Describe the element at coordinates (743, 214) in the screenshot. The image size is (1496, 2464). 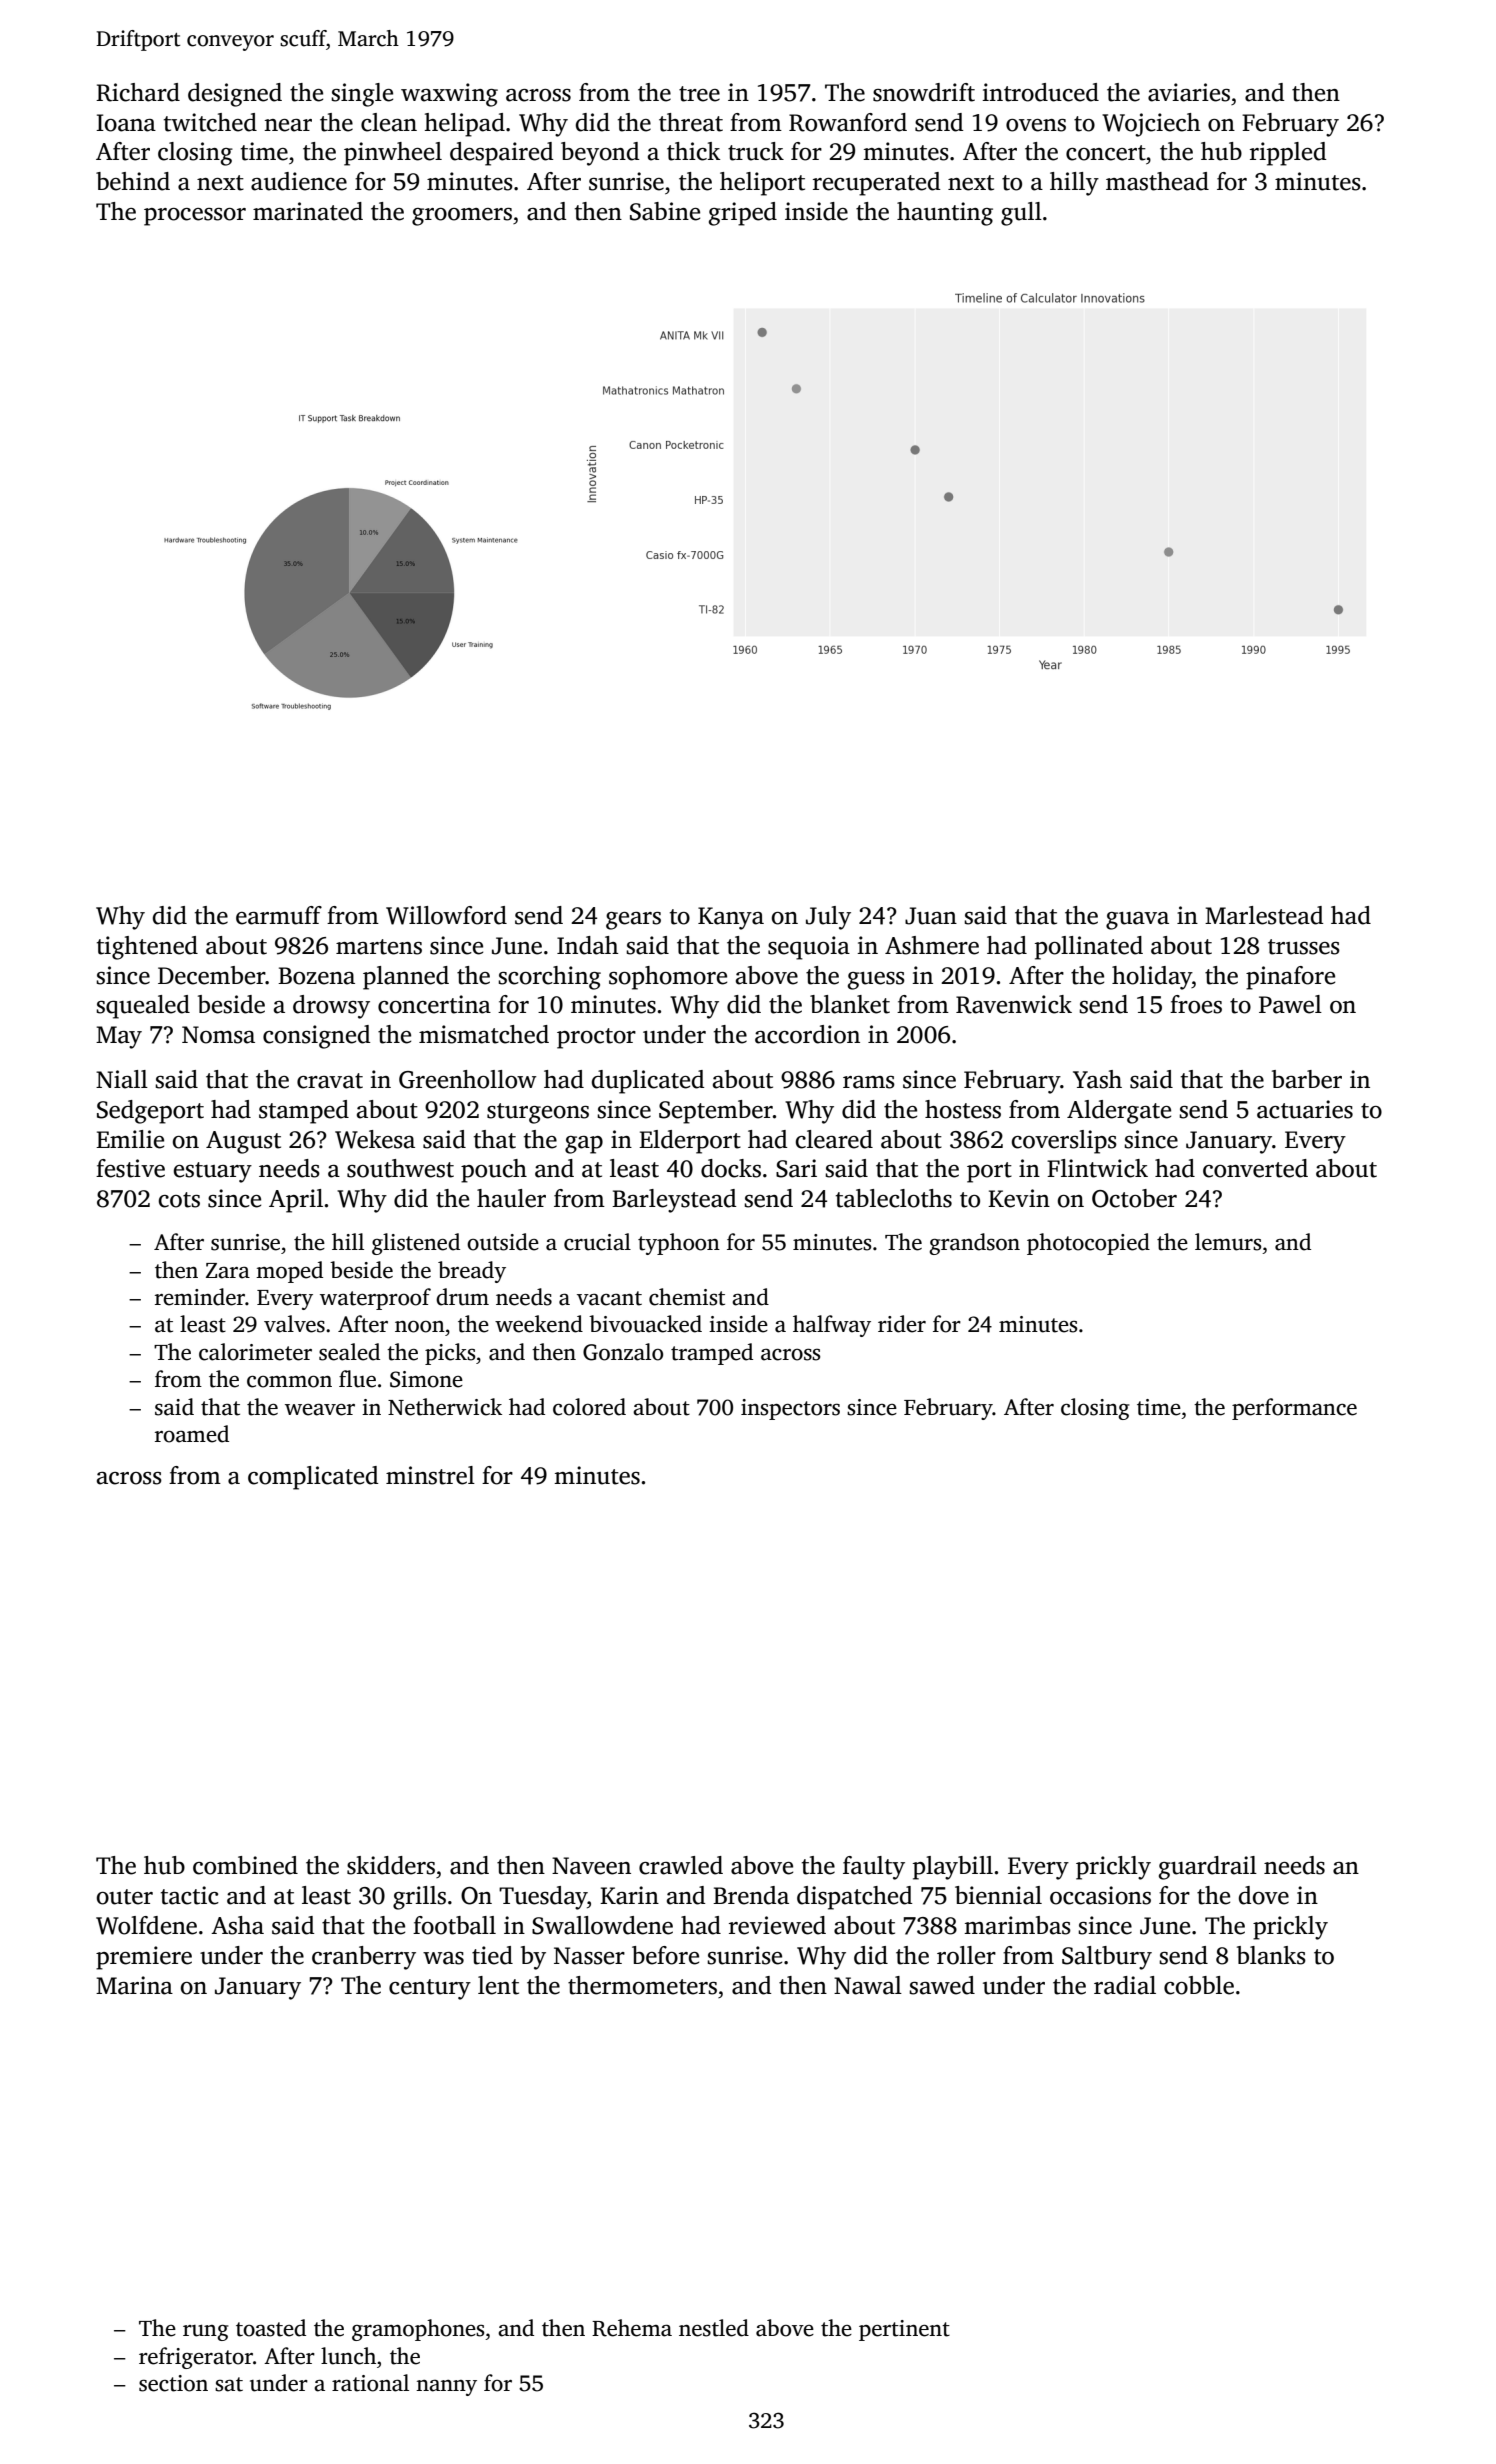
I see `griped` at that location.
